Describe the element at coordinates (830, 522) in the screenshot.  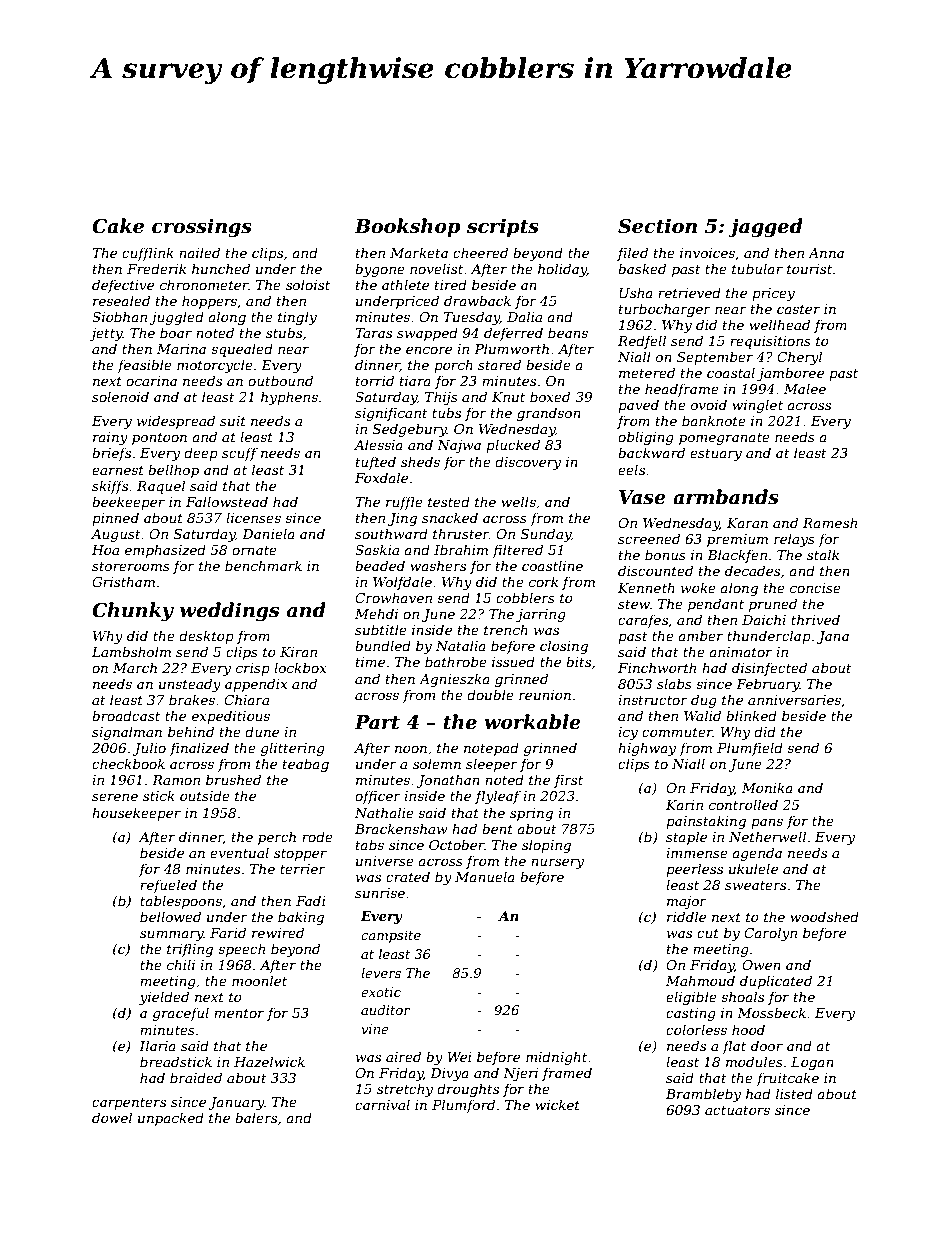
I see `Ramesh` at that location.
